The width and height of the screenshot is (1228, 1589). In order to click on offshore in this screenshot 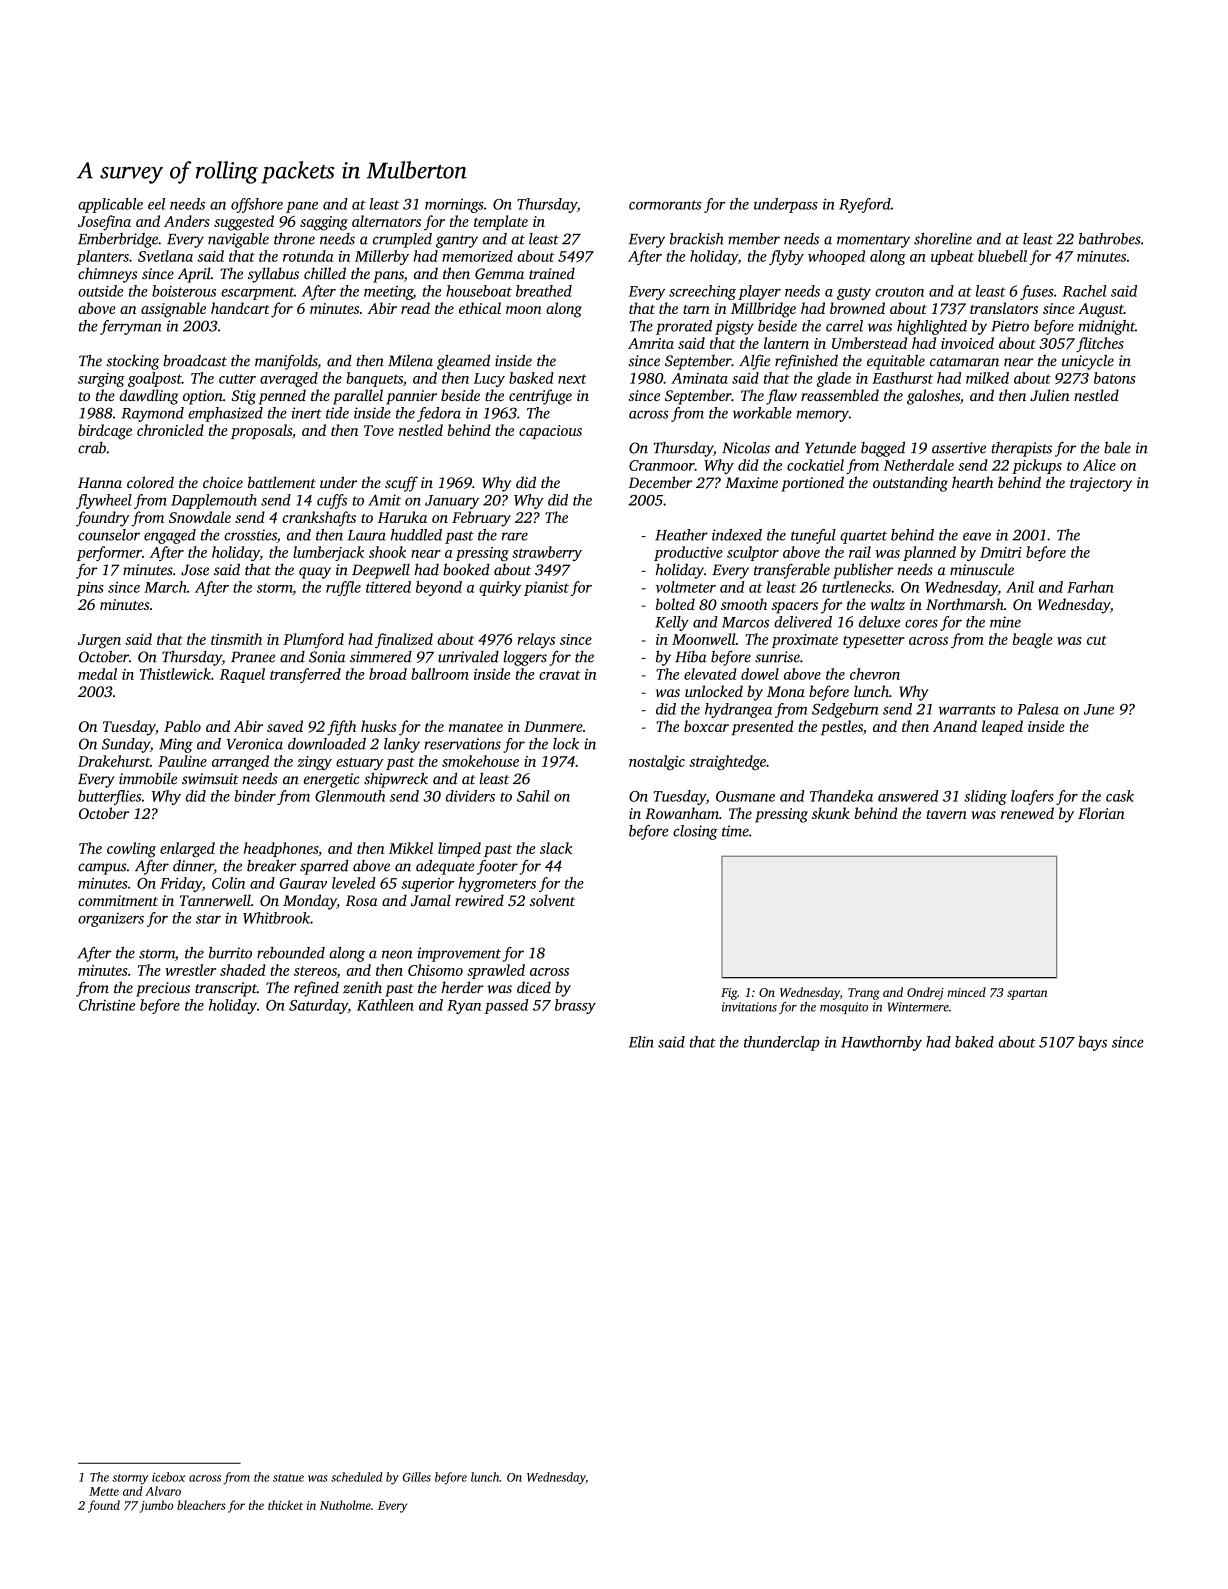, I will do `click(257, 205)`.
